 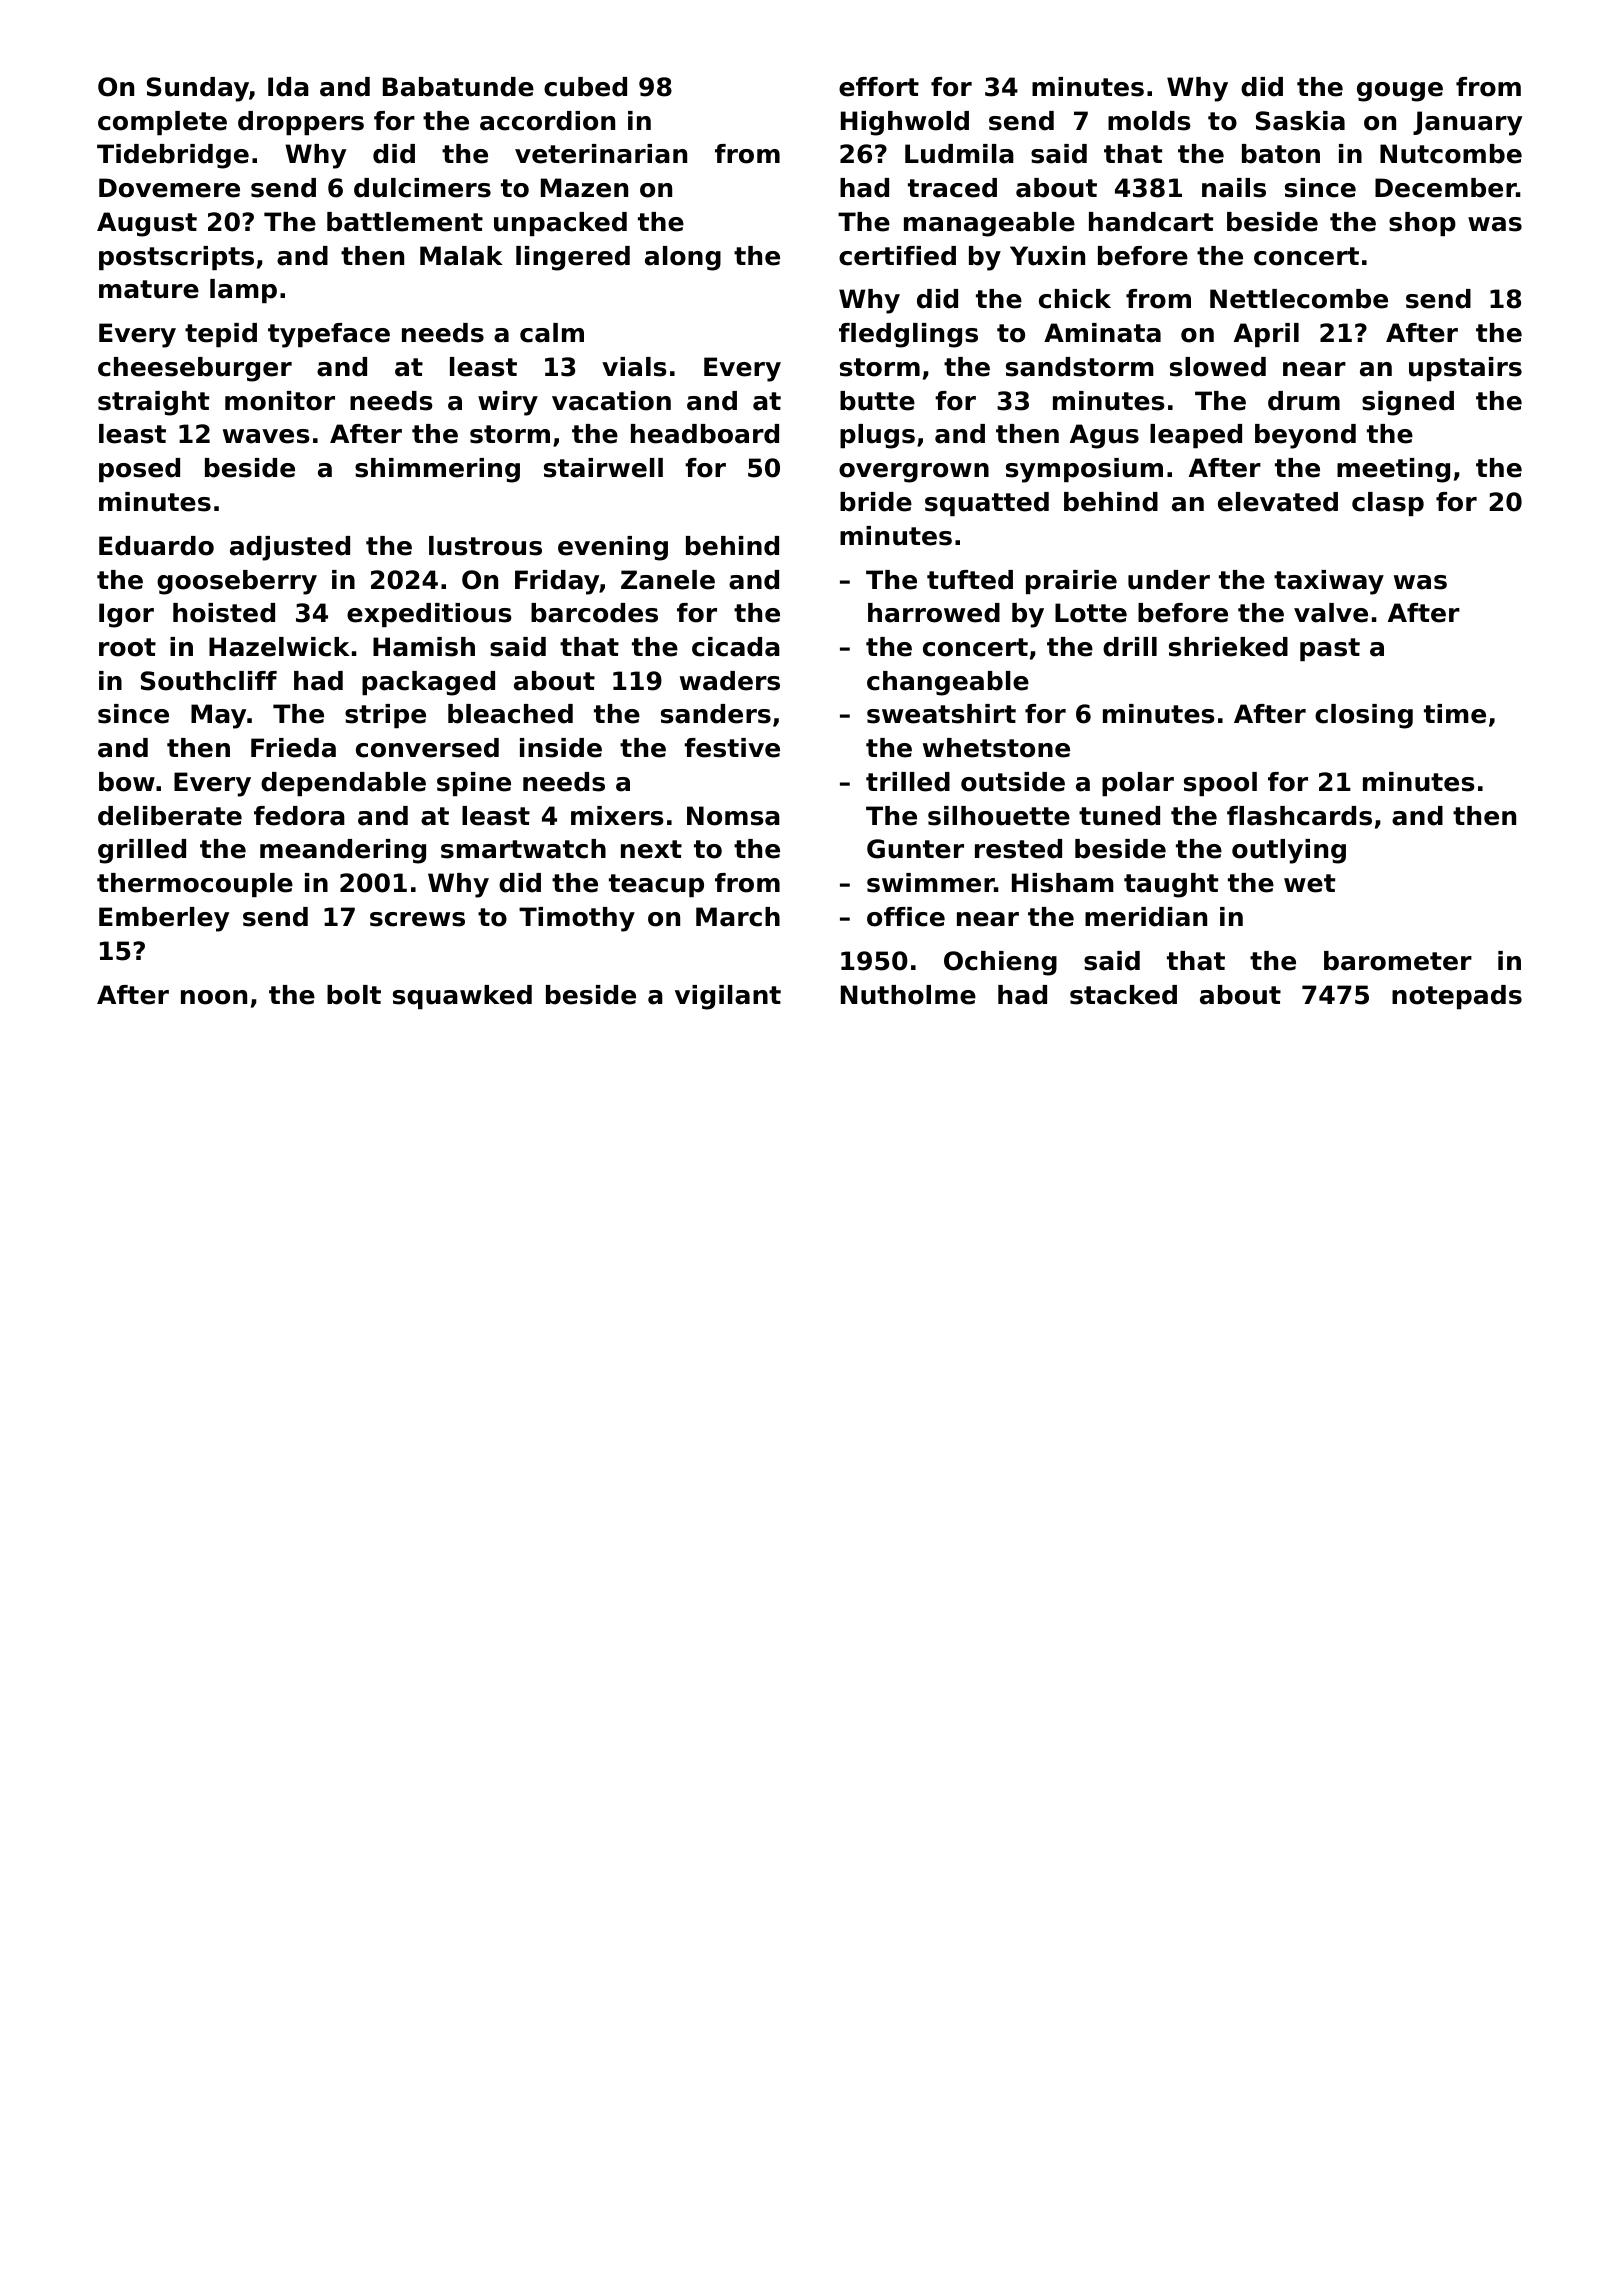 What do you see at coordinates (613, 548) in the image?
I see `evening` at bounding box center [613, 548].
